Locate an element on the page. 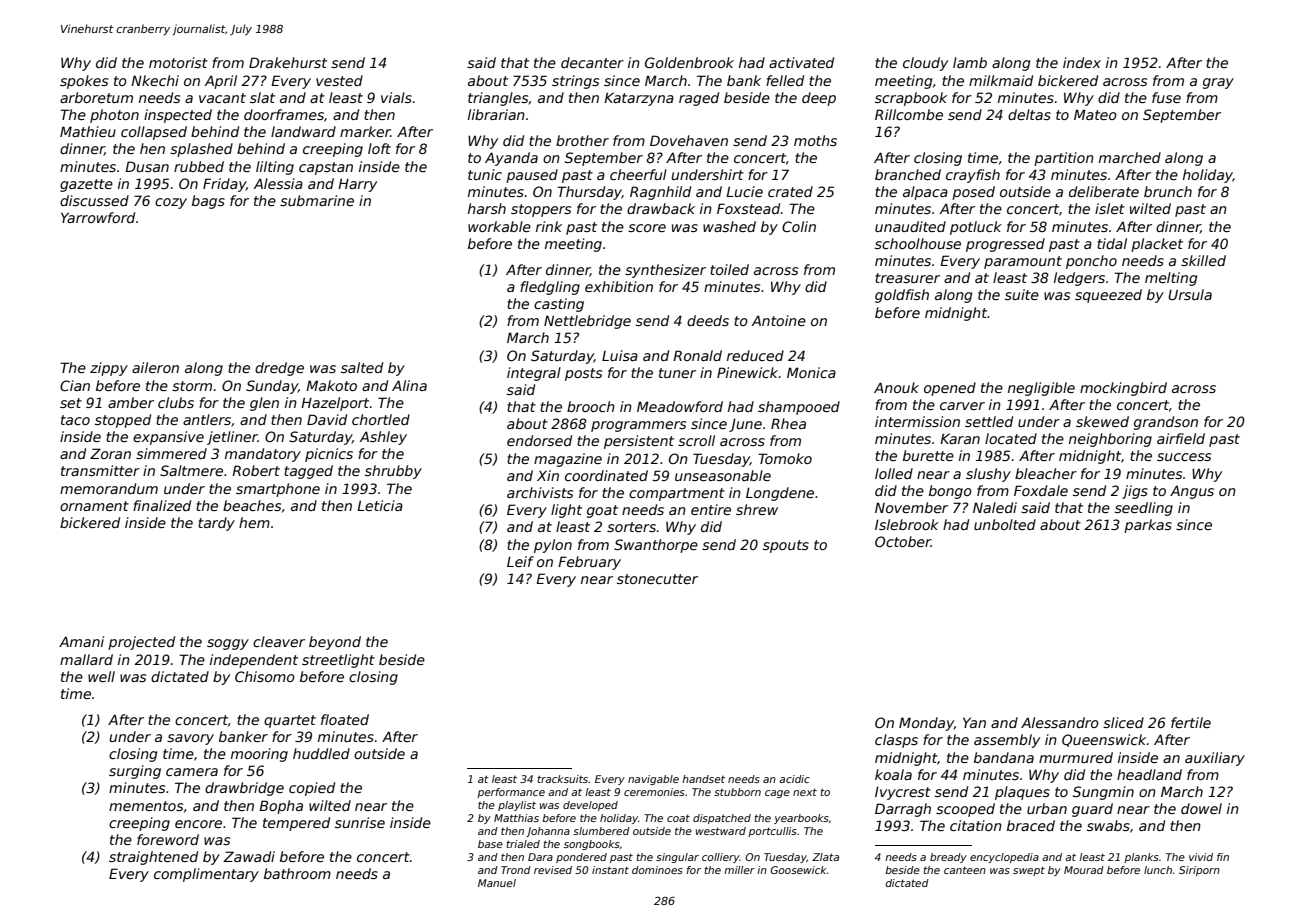  Cian is located at coordinates (75, 385).
